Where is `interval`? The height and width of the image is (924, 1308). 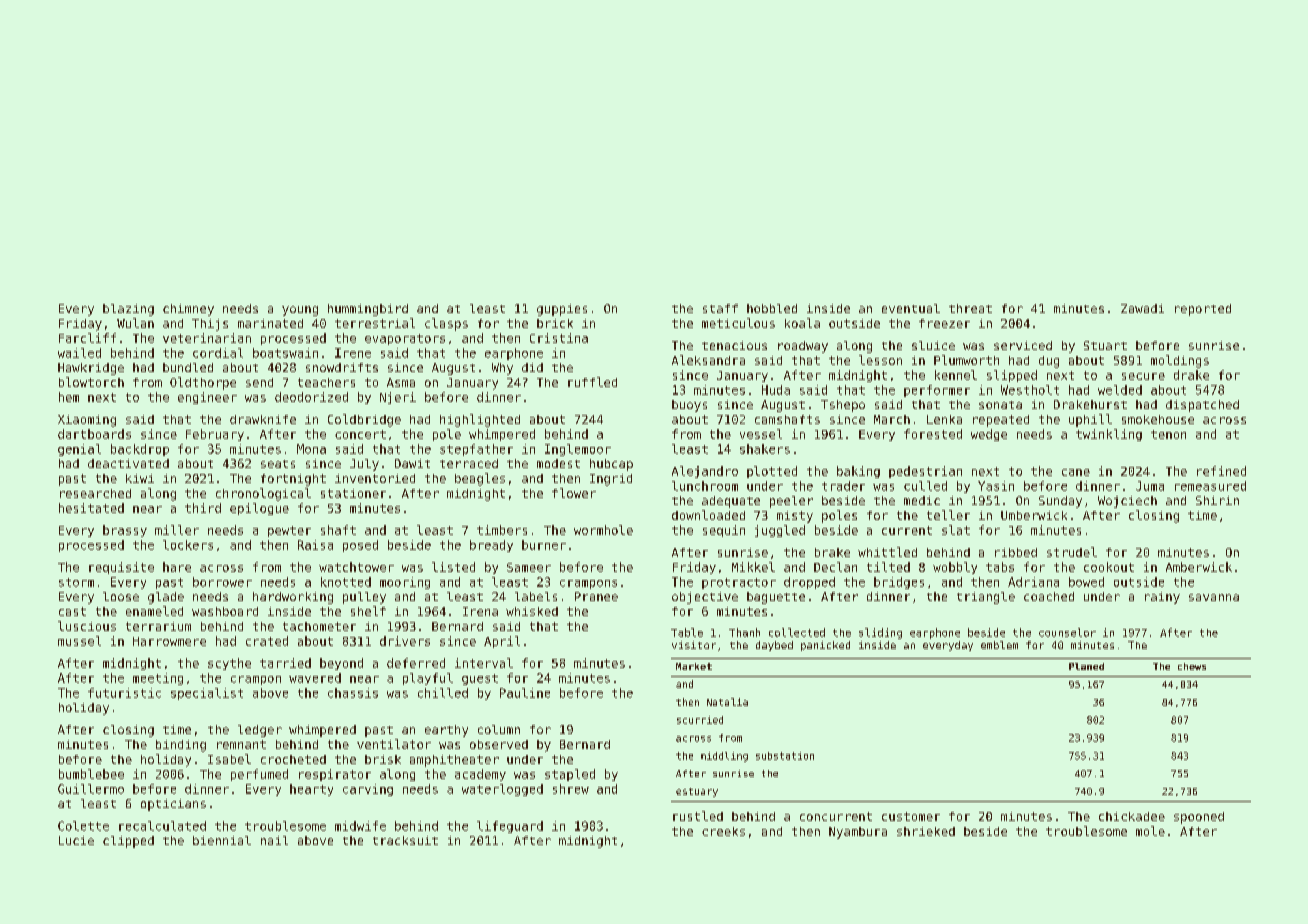
interval is located at coordinates (484, 663).
